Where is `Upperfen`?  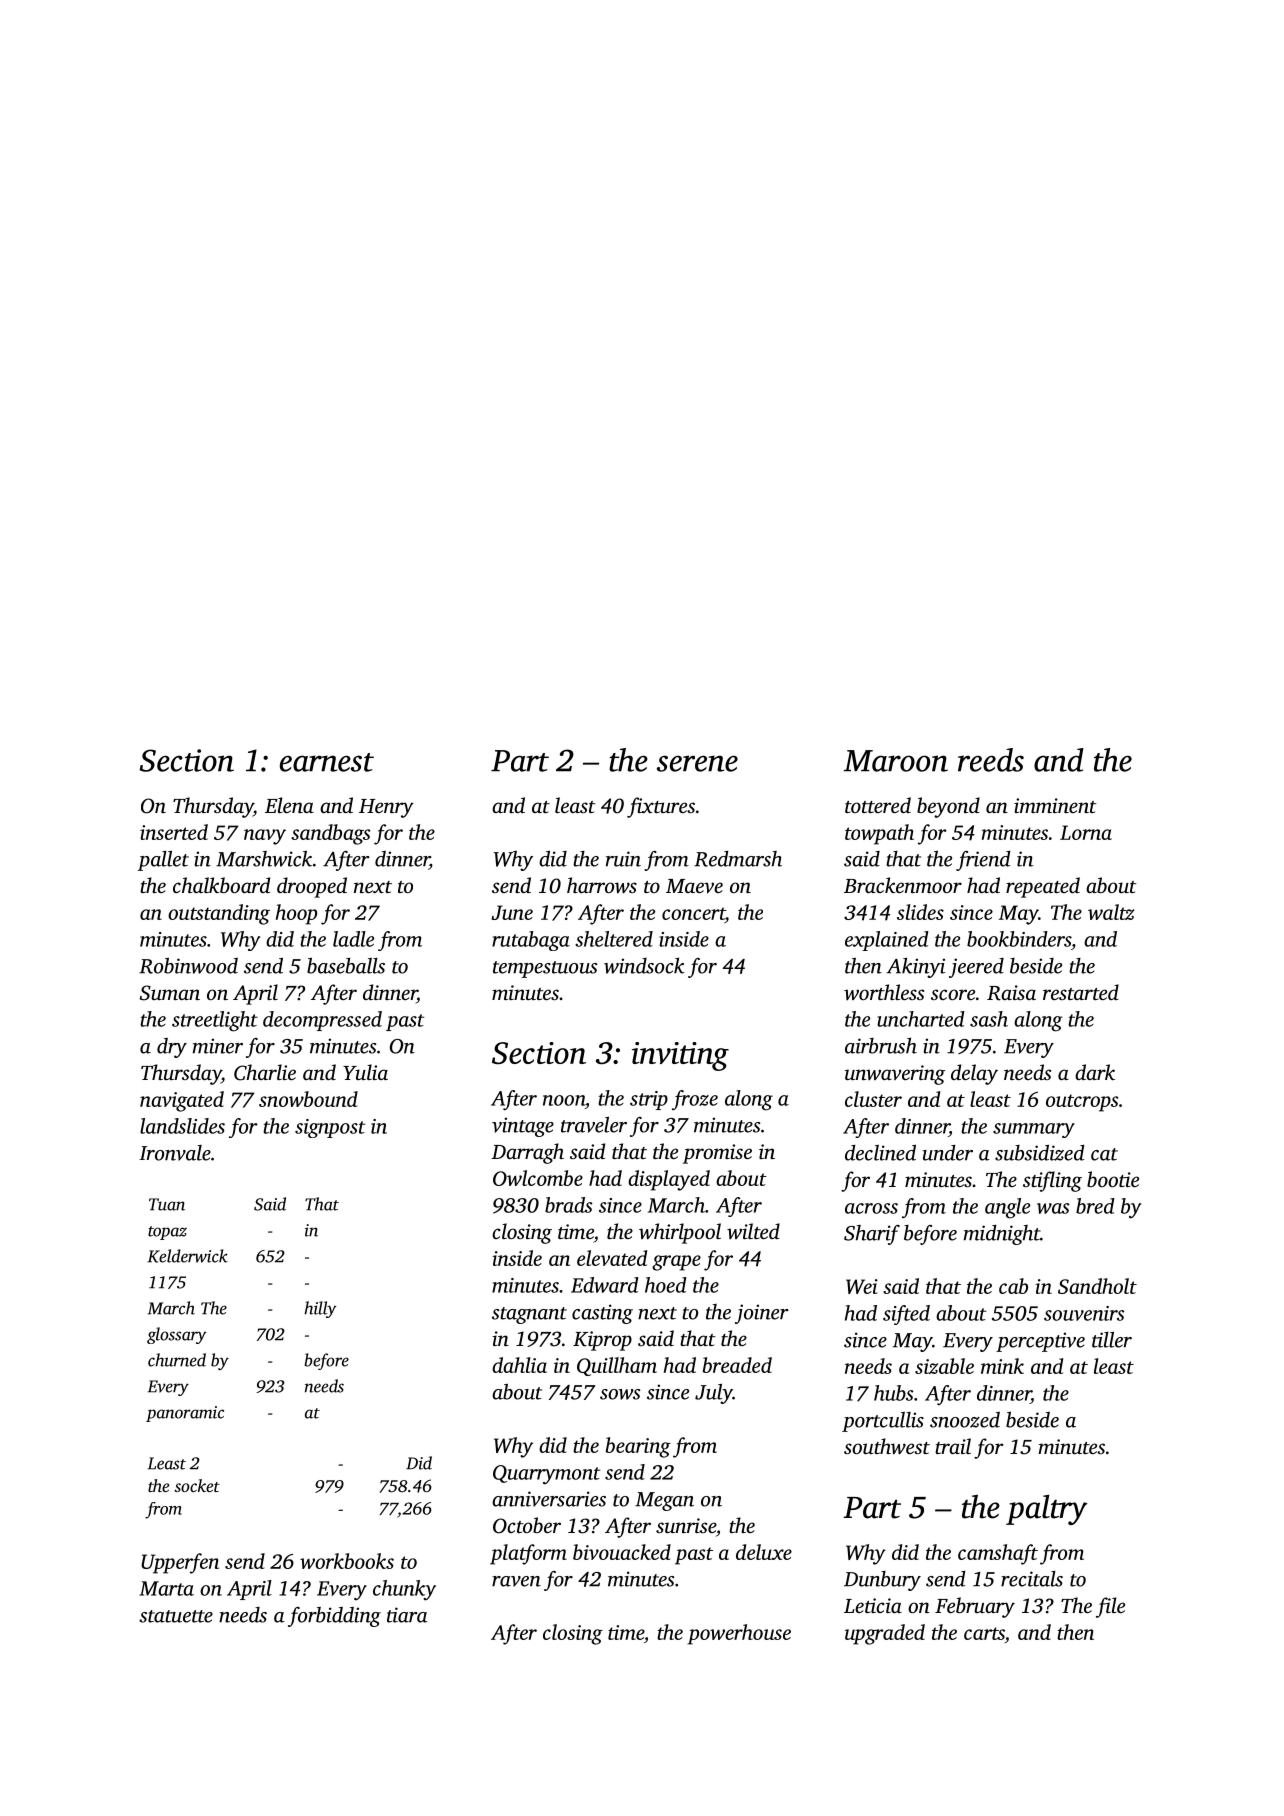
Upperfen is located at coordinates (180, 1563).
